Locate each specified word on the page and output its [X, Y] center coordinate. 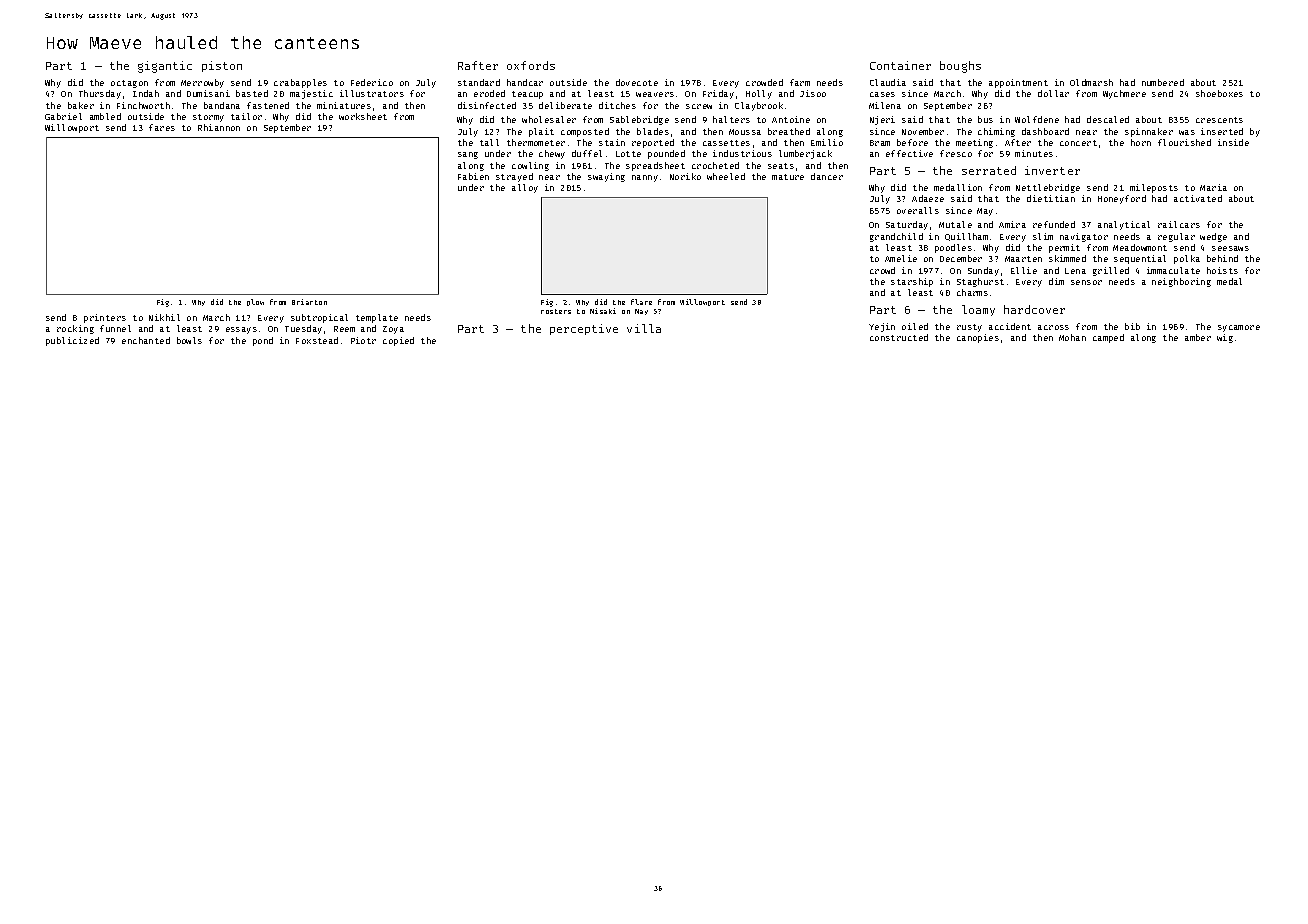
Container [900, 65]
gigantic [165, 67]
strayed [514, 177]
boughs [960, 67]
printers [105, 318]
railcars [1179, 224]
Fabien [473, 176]
